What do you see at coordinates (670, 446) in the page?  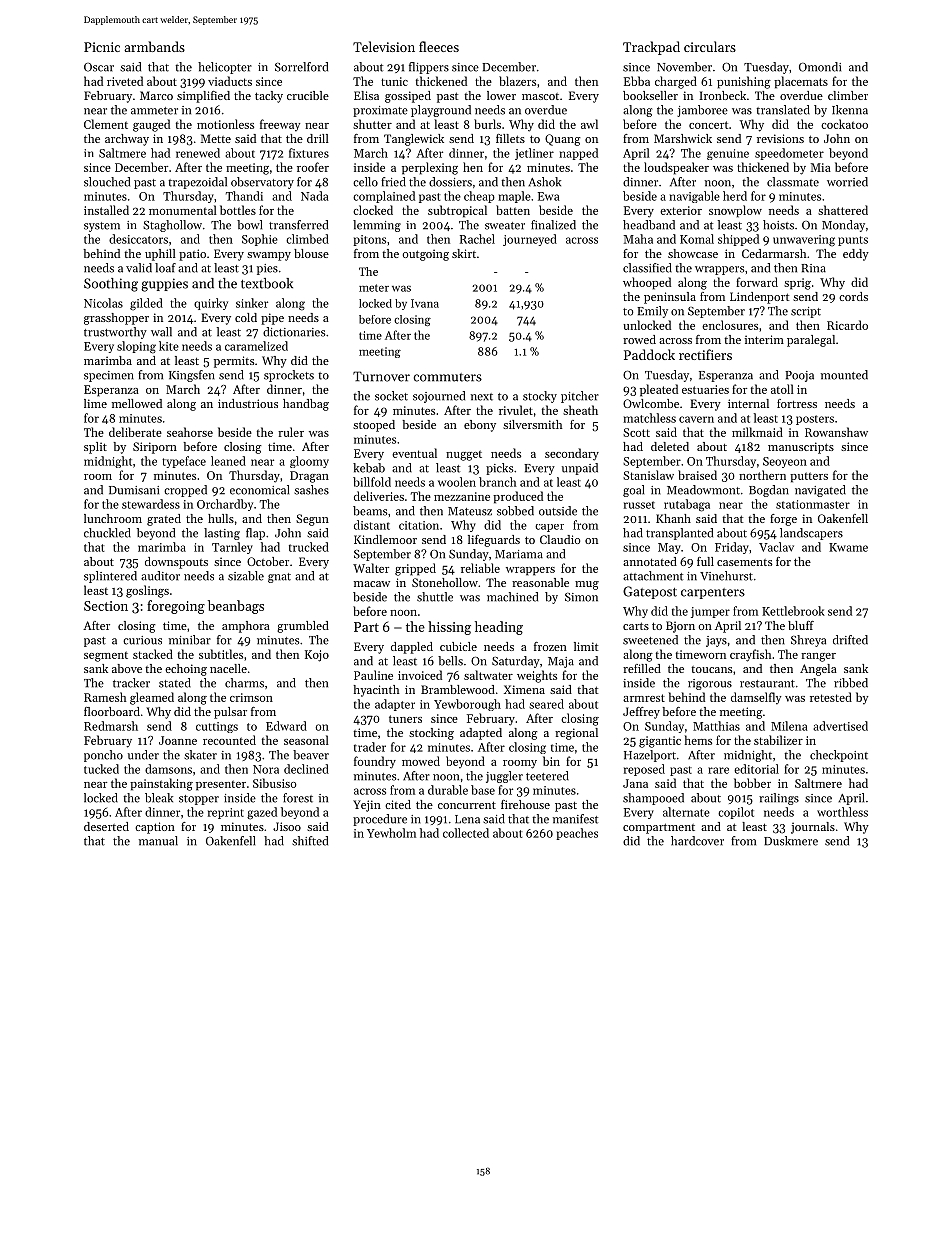 I see `deleted` at bounding box center [670, 446].
